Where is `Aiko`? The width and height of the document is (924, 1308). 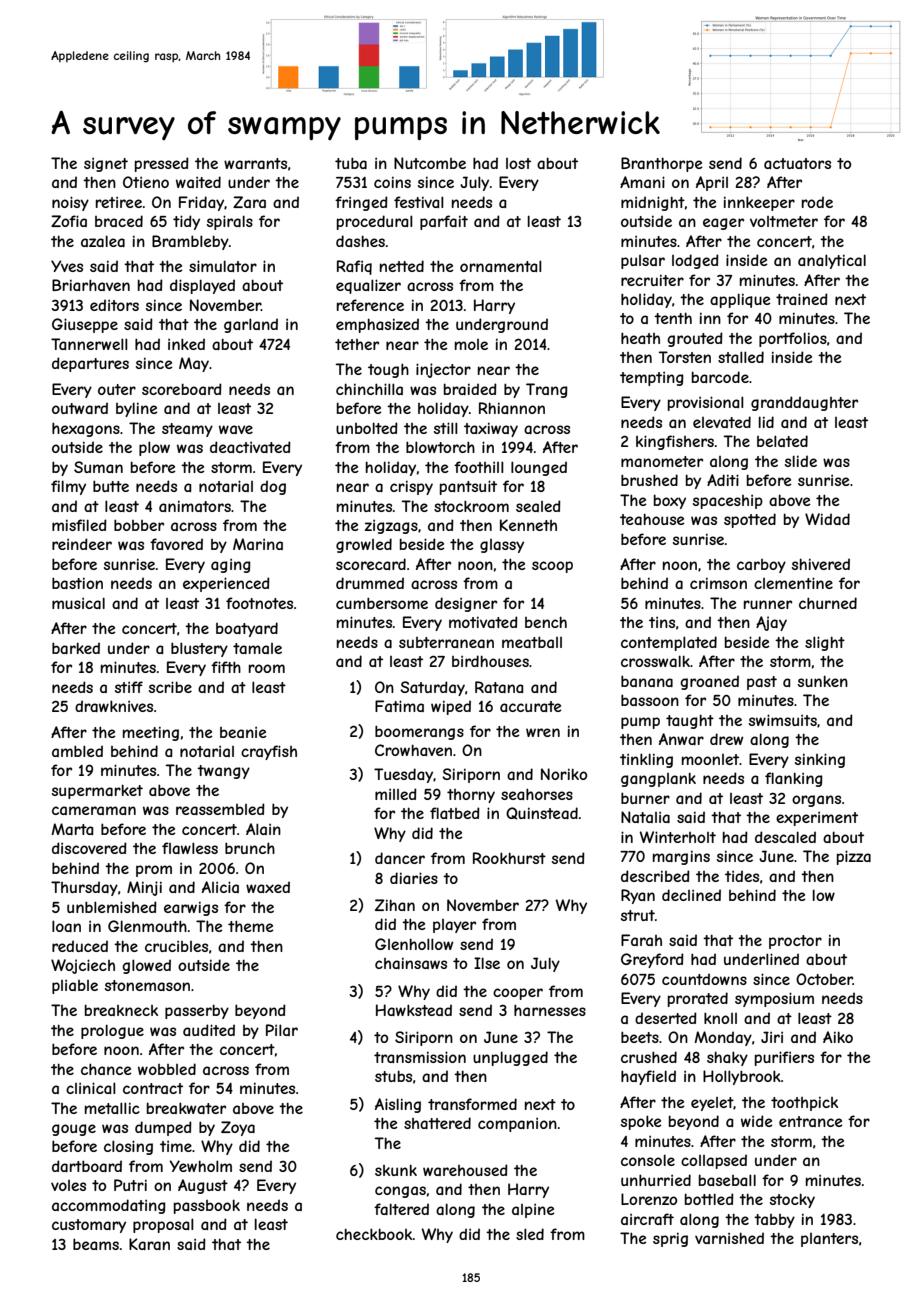
Aiko is located at coordinates (838, 1037).
